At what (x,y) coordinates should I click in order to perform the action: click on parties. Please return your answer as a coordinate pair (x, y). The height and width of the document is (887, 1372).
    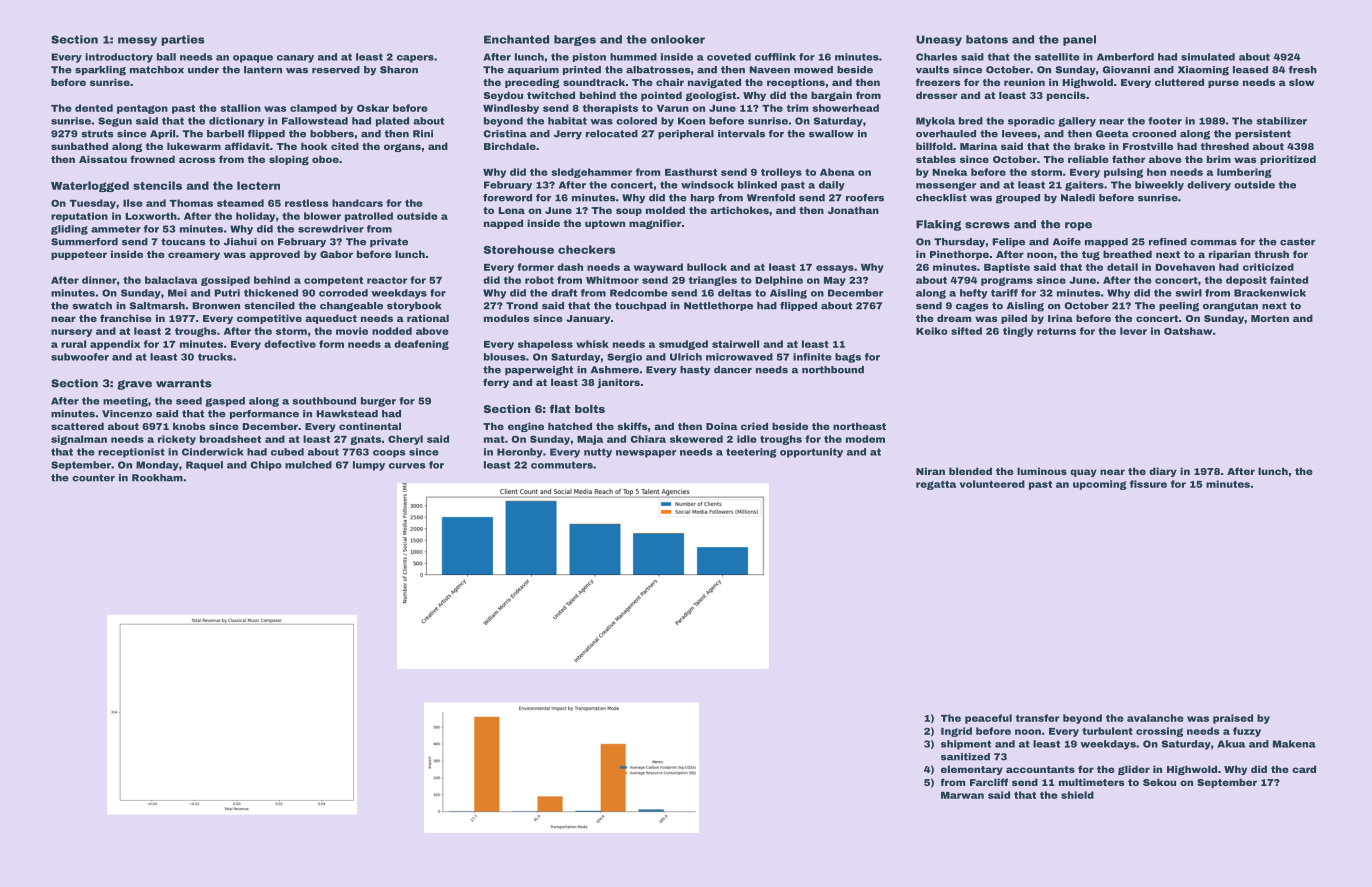
    Looking at the image, I should click on (183, 40).
